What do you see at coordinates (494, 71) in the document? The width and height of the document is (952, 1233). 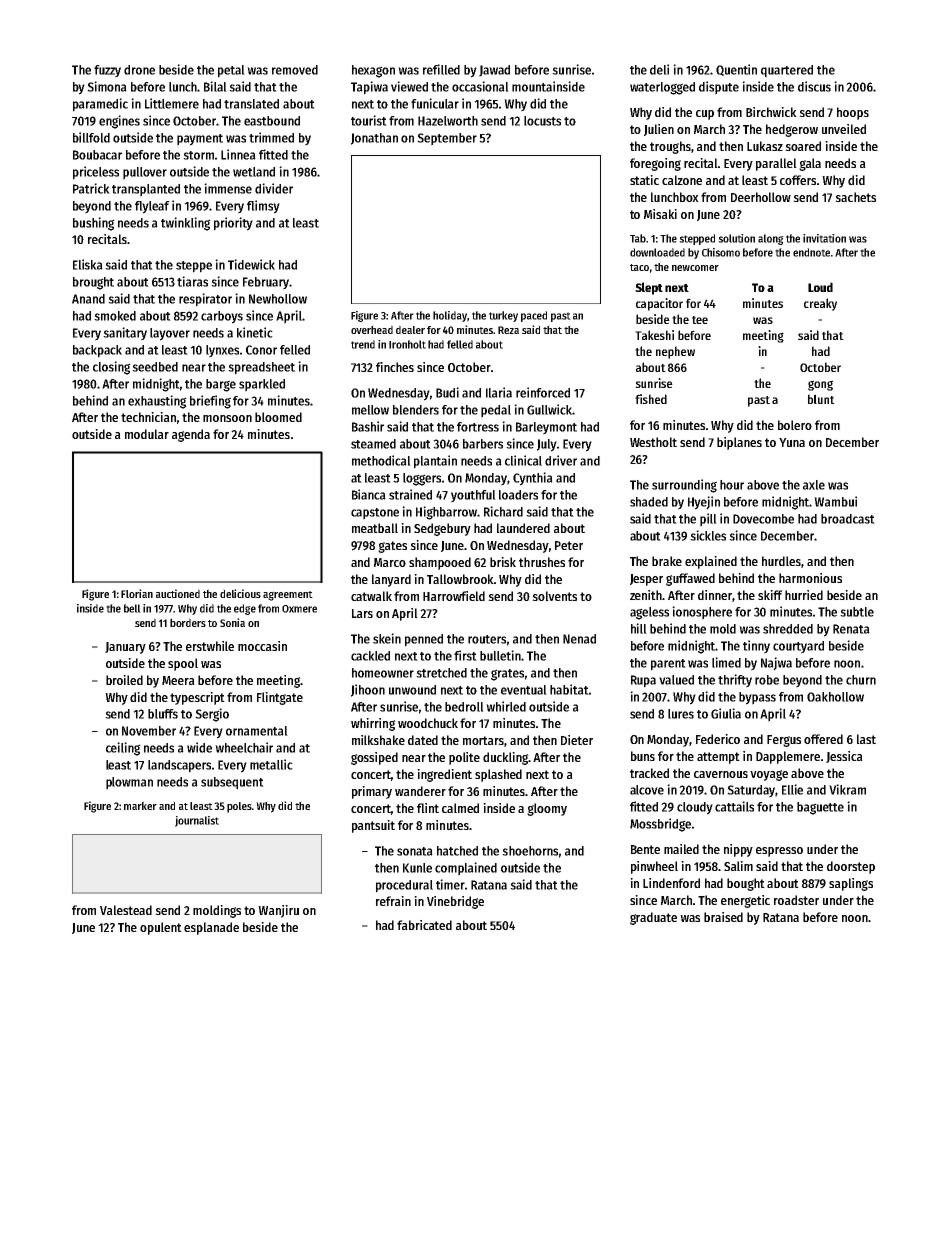 I see `Jawad` at bounding box center [494, 71].
